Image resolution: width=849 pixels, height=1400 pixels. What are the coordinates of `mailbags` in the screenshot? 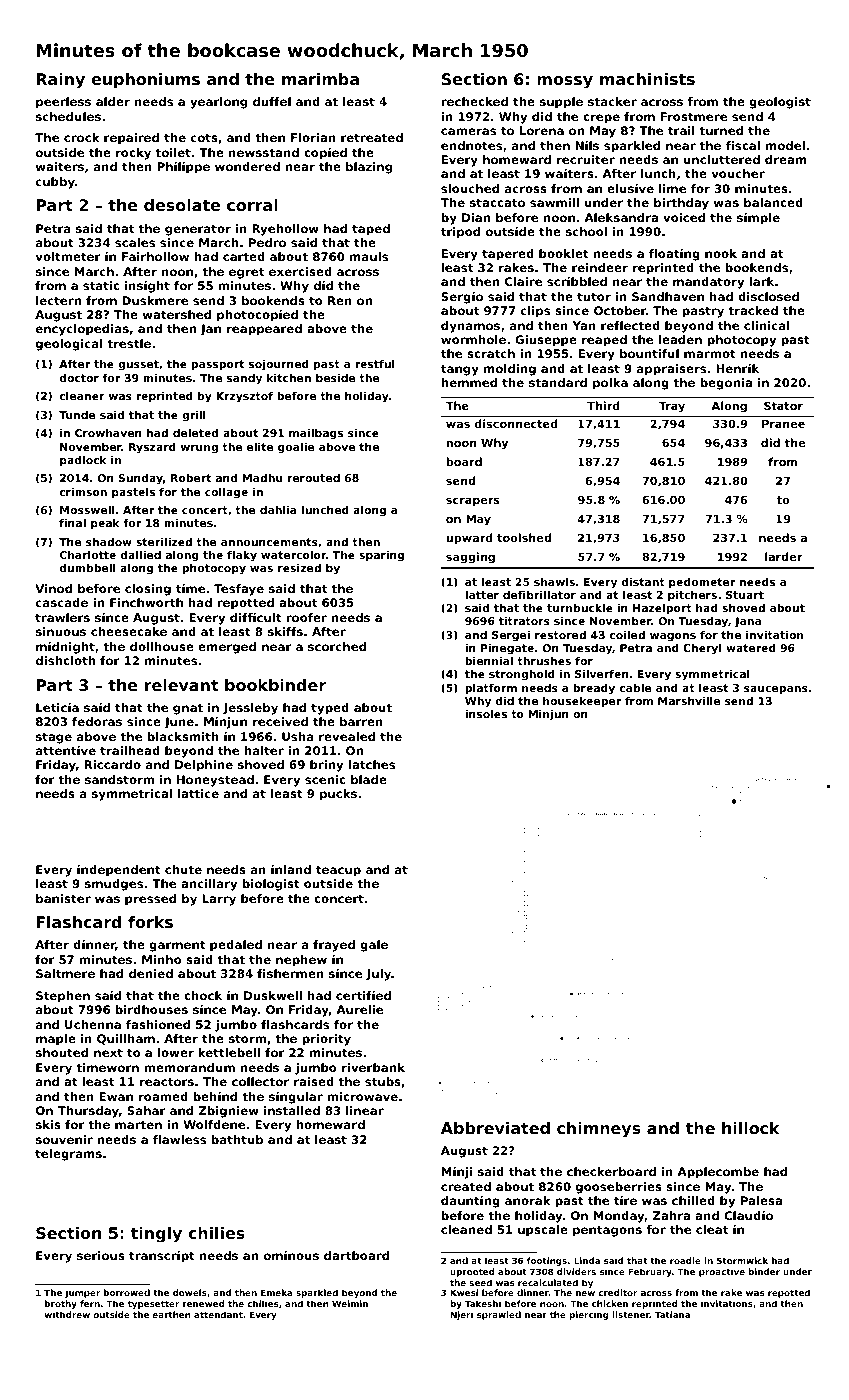 It's located at (316, 434).
